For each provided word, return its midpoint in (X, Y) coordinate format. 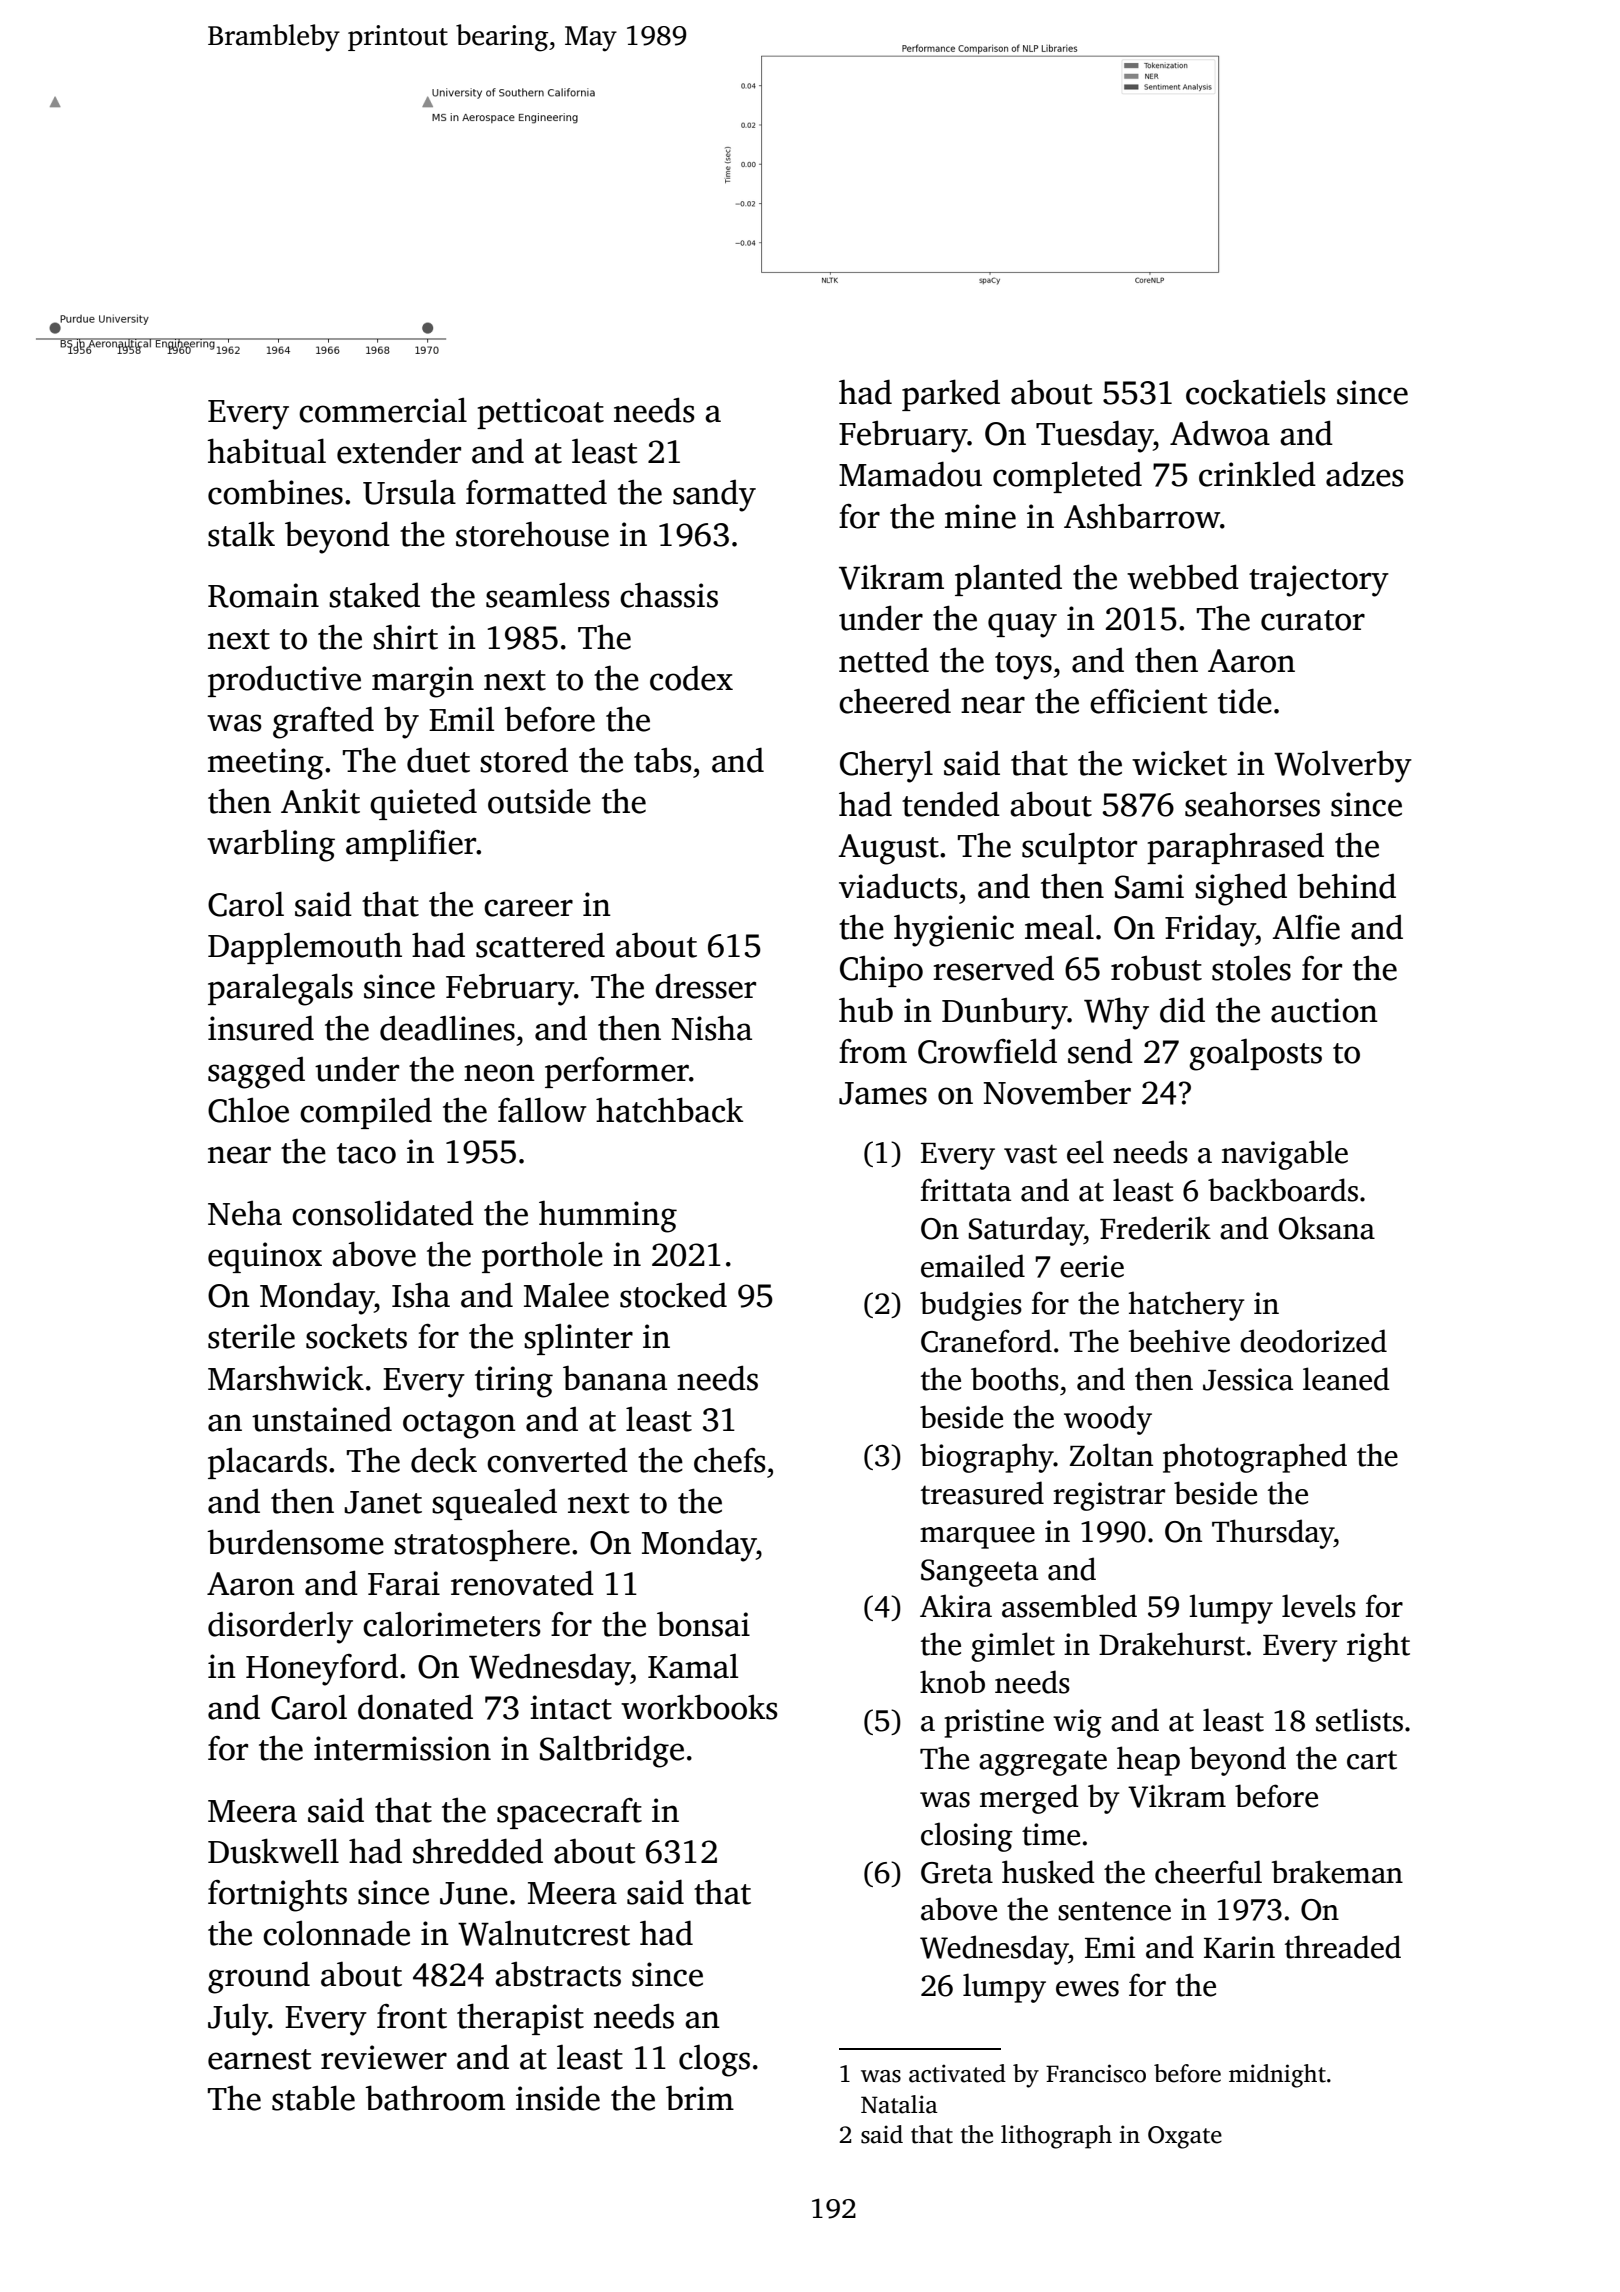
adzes (1365, 474)
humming (608, 1216)
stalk (241, 534)
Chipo (881, 971)
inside (558, 2098)
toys (1023, 666)
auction (1324, 1010)
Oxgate (1185, 2137)
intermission (402, 1748)
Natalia (899, 2104)
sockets (356, 1336)
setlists (1359, 1720)
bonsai (703, 1624)
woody (1108, 1420)
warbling (271, 845)
